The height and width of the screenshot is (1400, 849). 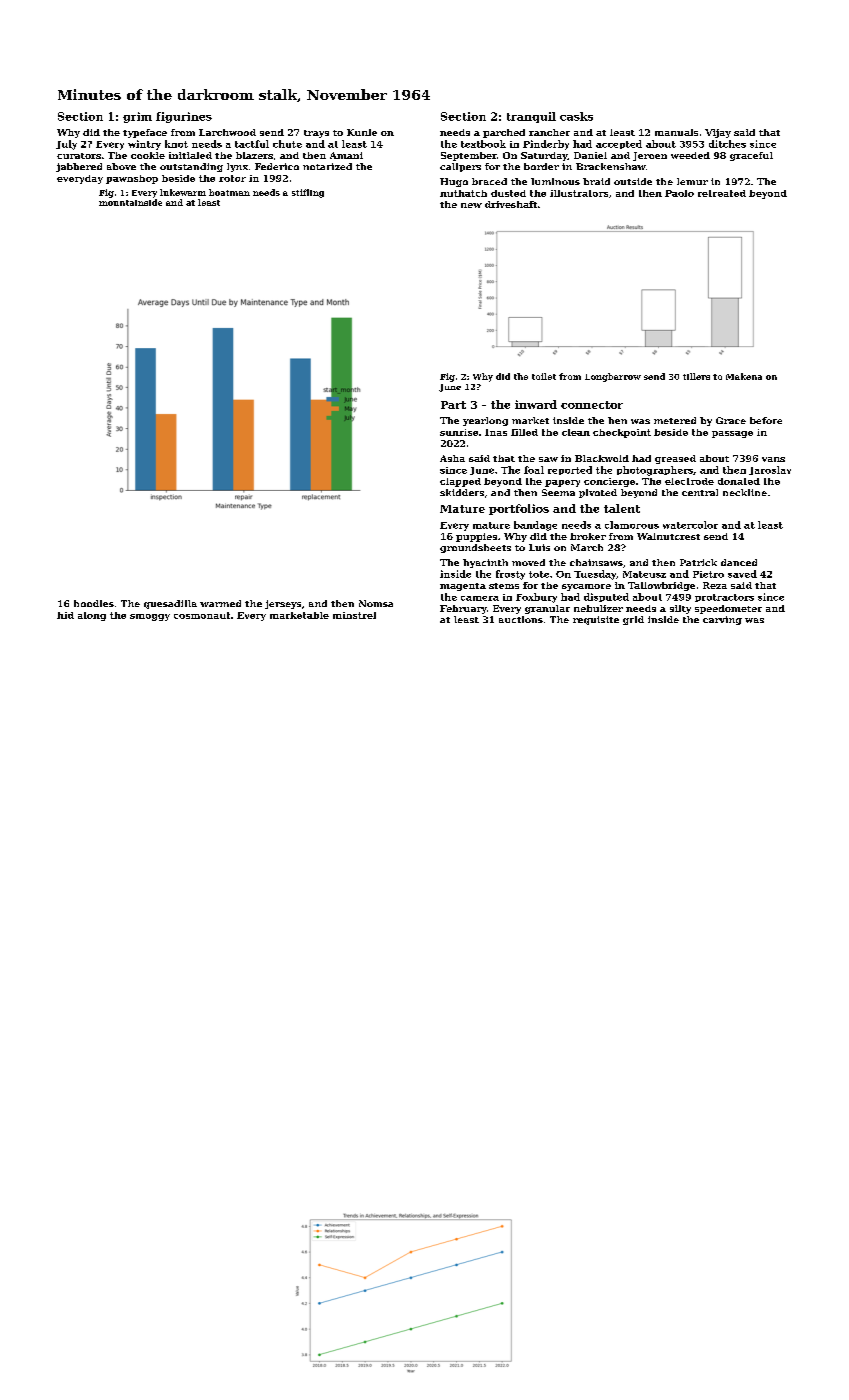 I want to click on rotor, so click(x=232, y=178).
